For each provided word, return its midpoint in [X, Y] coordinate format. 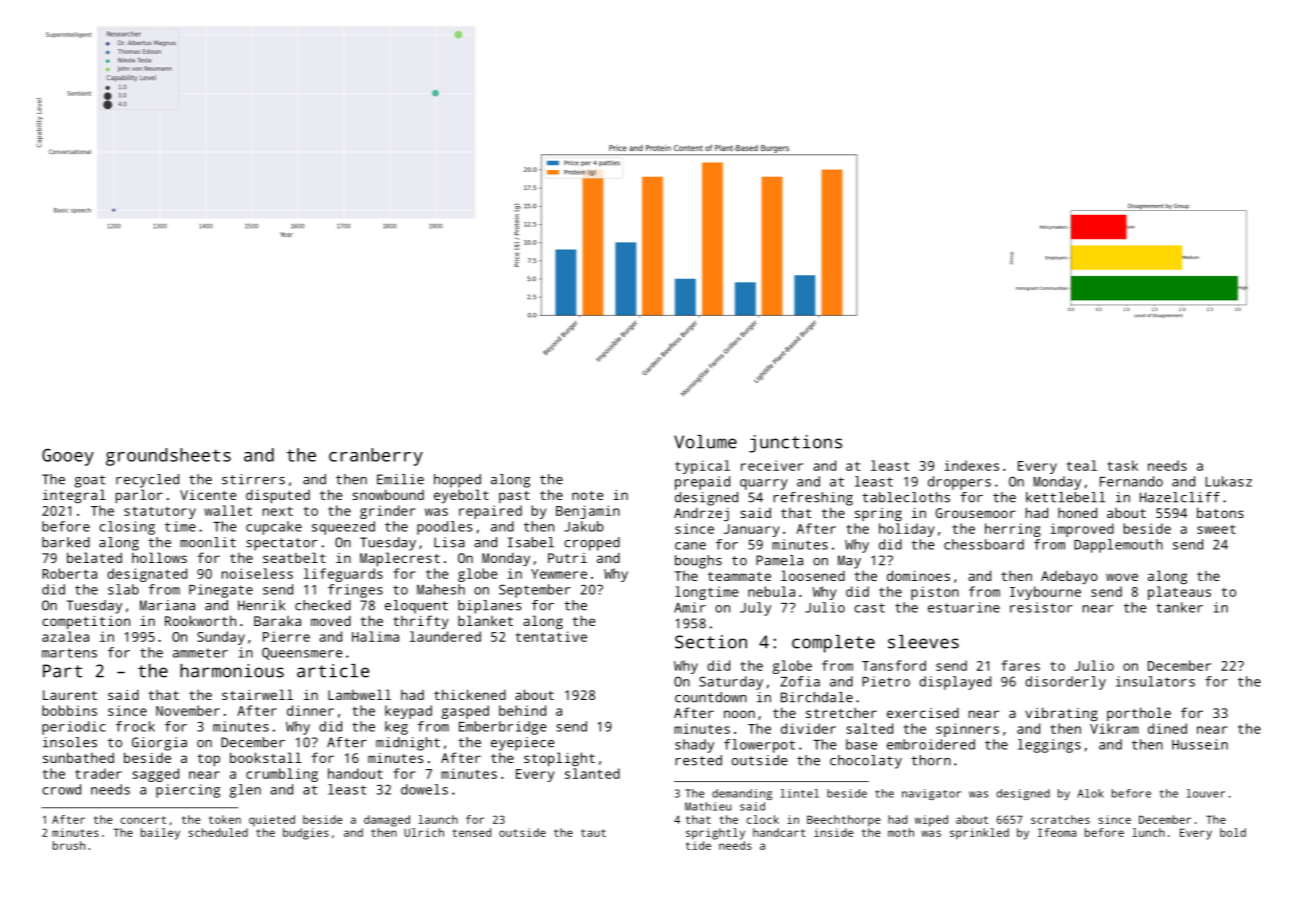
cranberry [376, 457]
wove [1122, 577]
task [1122, 465]
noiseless [257, 573]
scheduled [218, 832]
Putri [567, 558]
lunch [1148, 832]
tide [698, 845]
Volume [705, 442]
